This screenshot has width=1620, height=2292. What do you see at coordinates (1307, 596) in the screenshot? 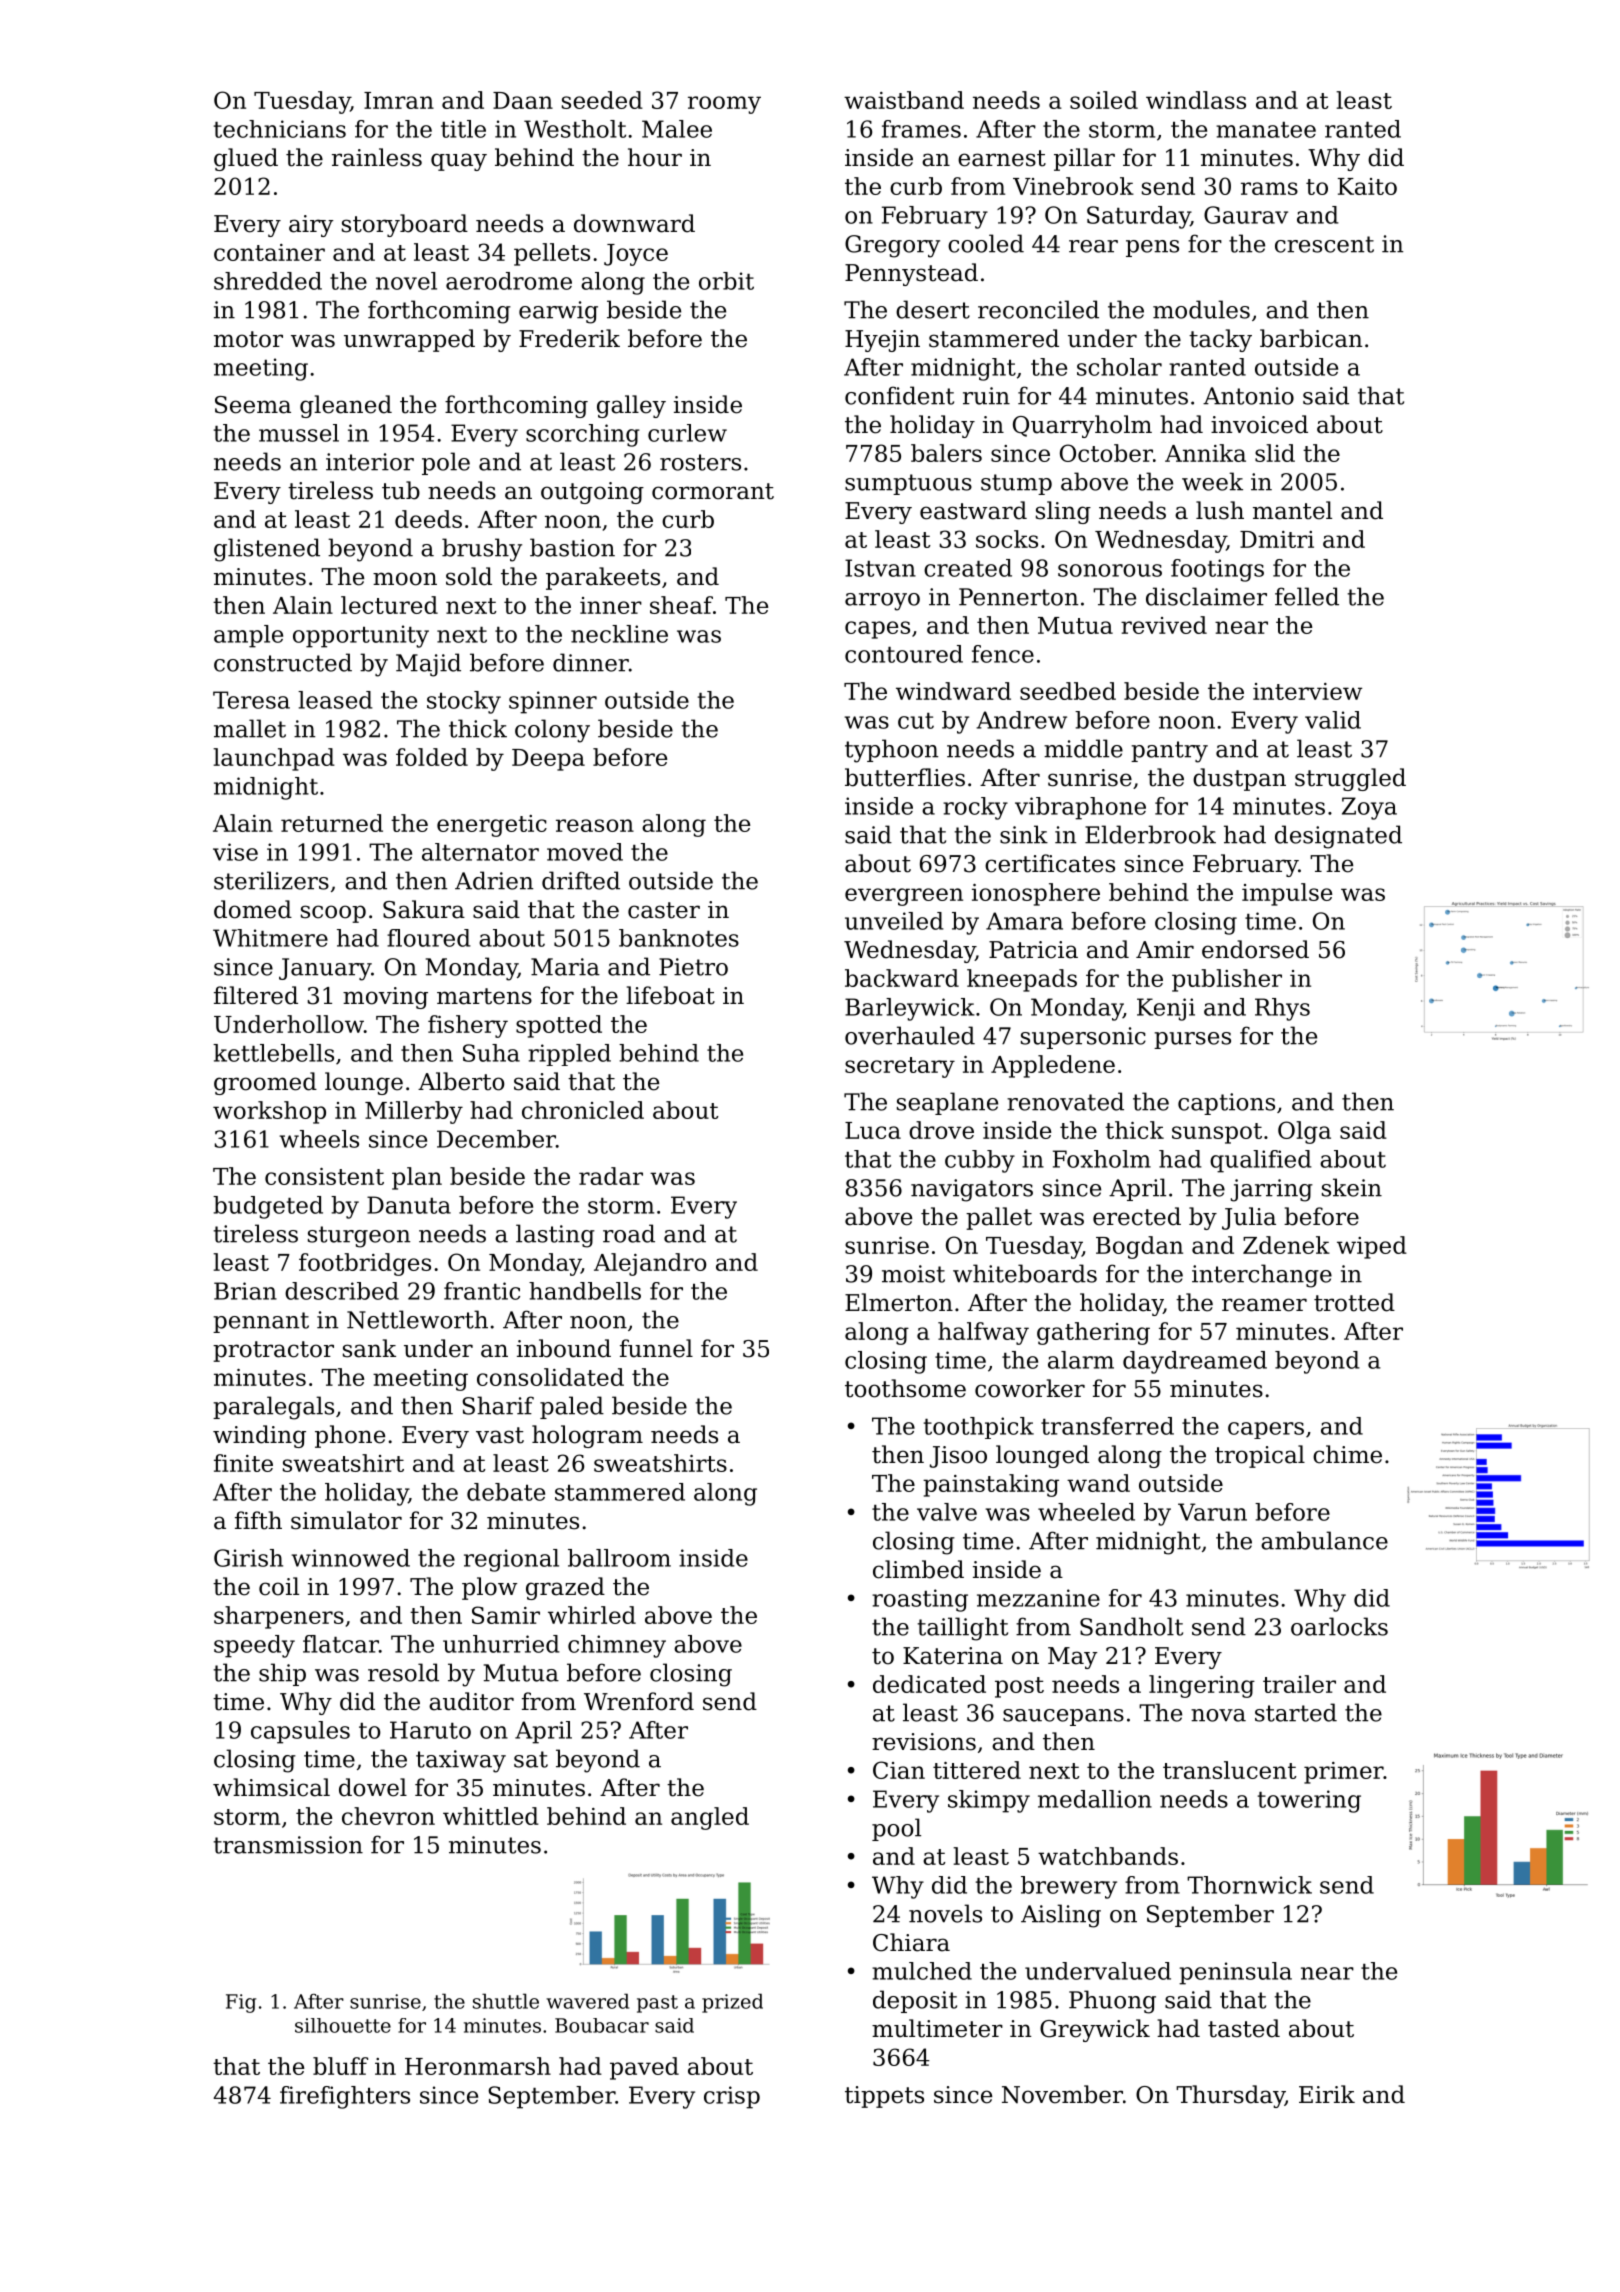
I see `felled` at bounding box center [1307, 596].
